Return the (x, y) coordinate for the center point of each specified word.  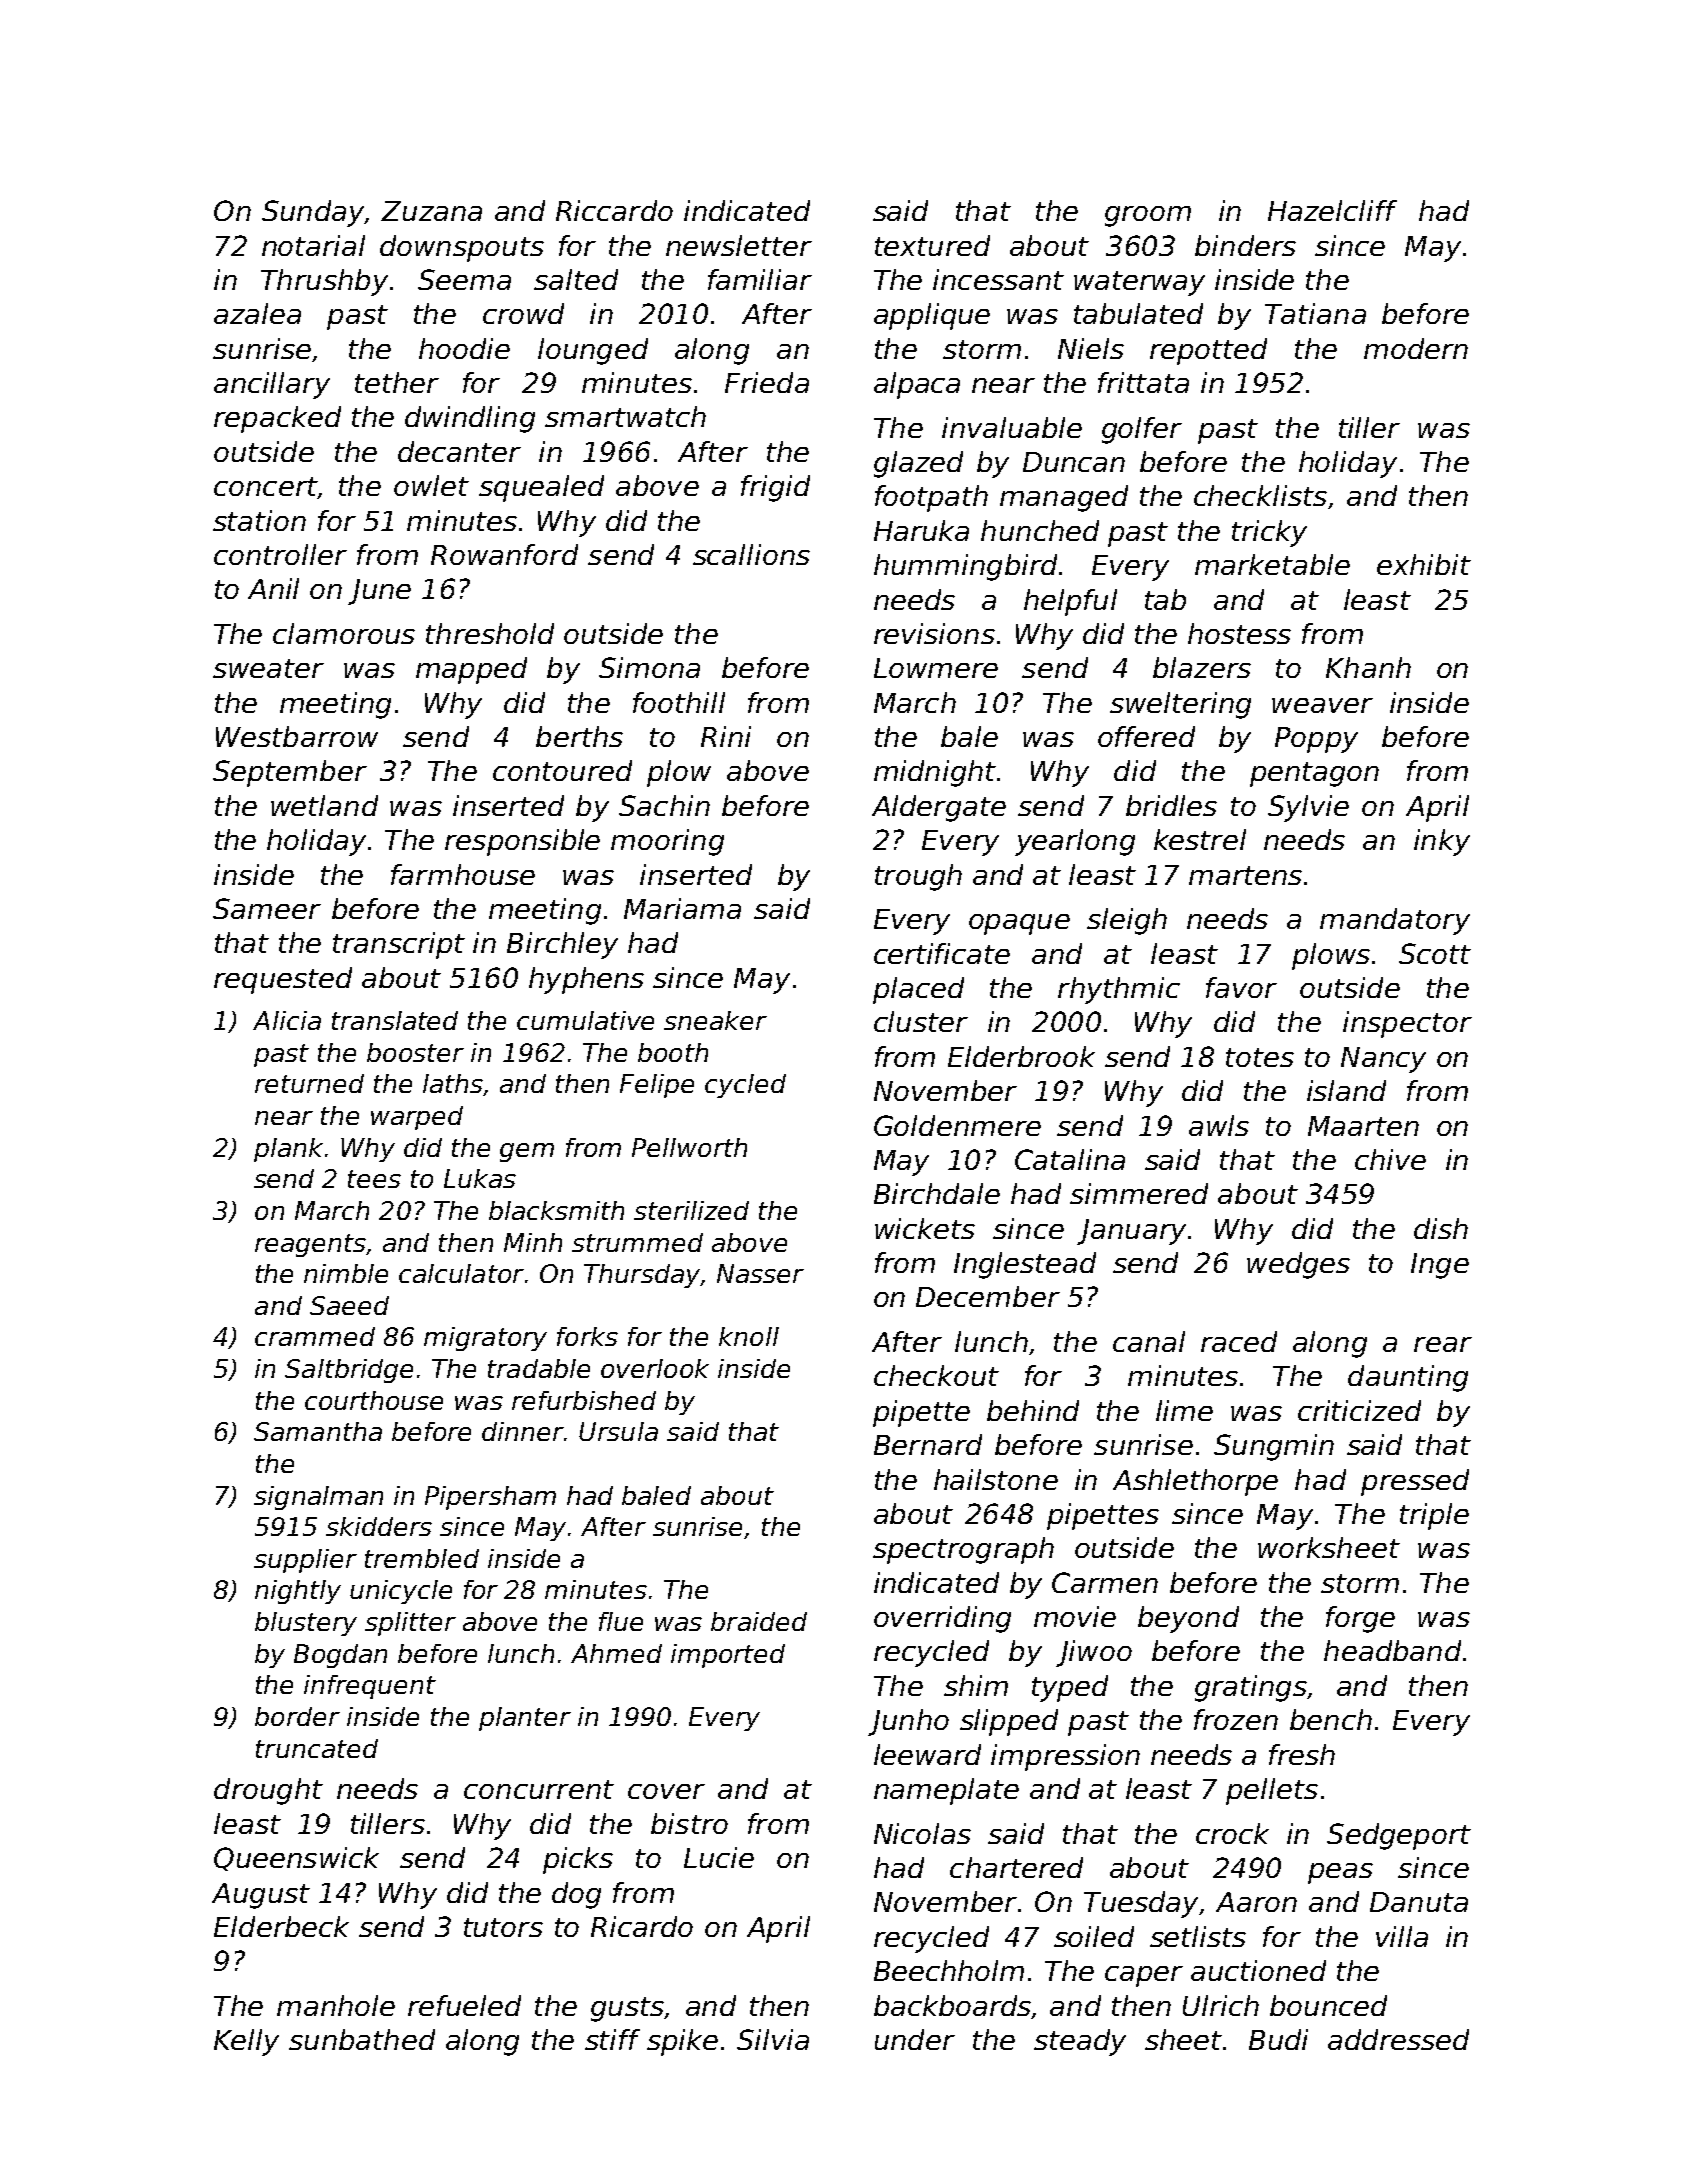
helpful (1070, 602)
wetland (324, 805)
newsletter (739, 245)
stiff (612, 2039)
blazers (1202, 667)
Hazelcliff (1332, 210)
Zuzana (431, 211)
